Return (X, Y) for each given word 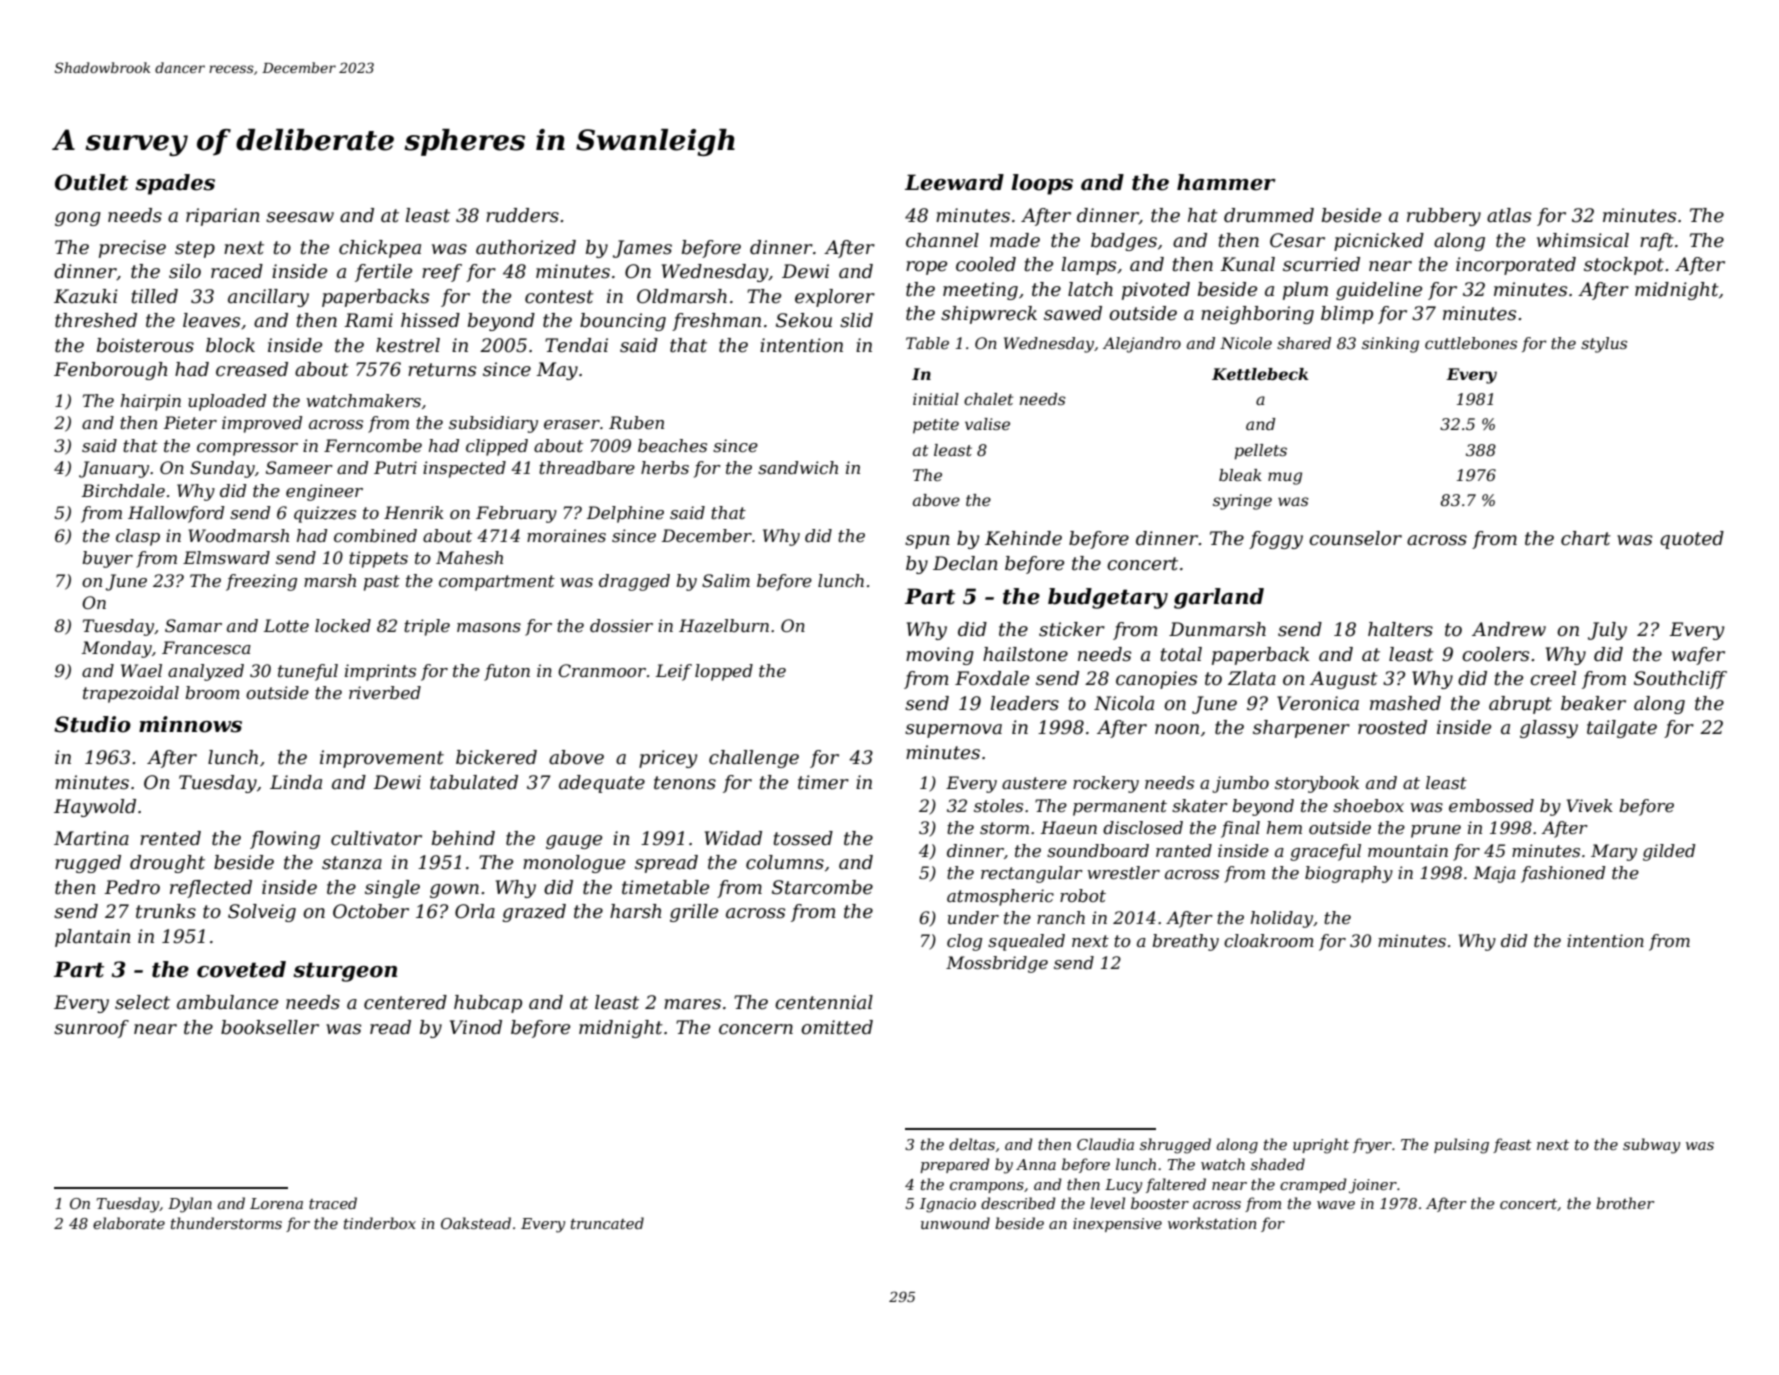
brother (1625, 1203)
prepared (955, 1165)
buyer (107, 559)
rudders (522, 215)
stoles (998, 805)
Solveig (262, 913)
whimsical (1583, 240)
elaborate (129, 1223)
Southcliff (1680, 680)
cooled (986, 264)
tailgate (1622, 729)
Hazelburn (724, 626)
